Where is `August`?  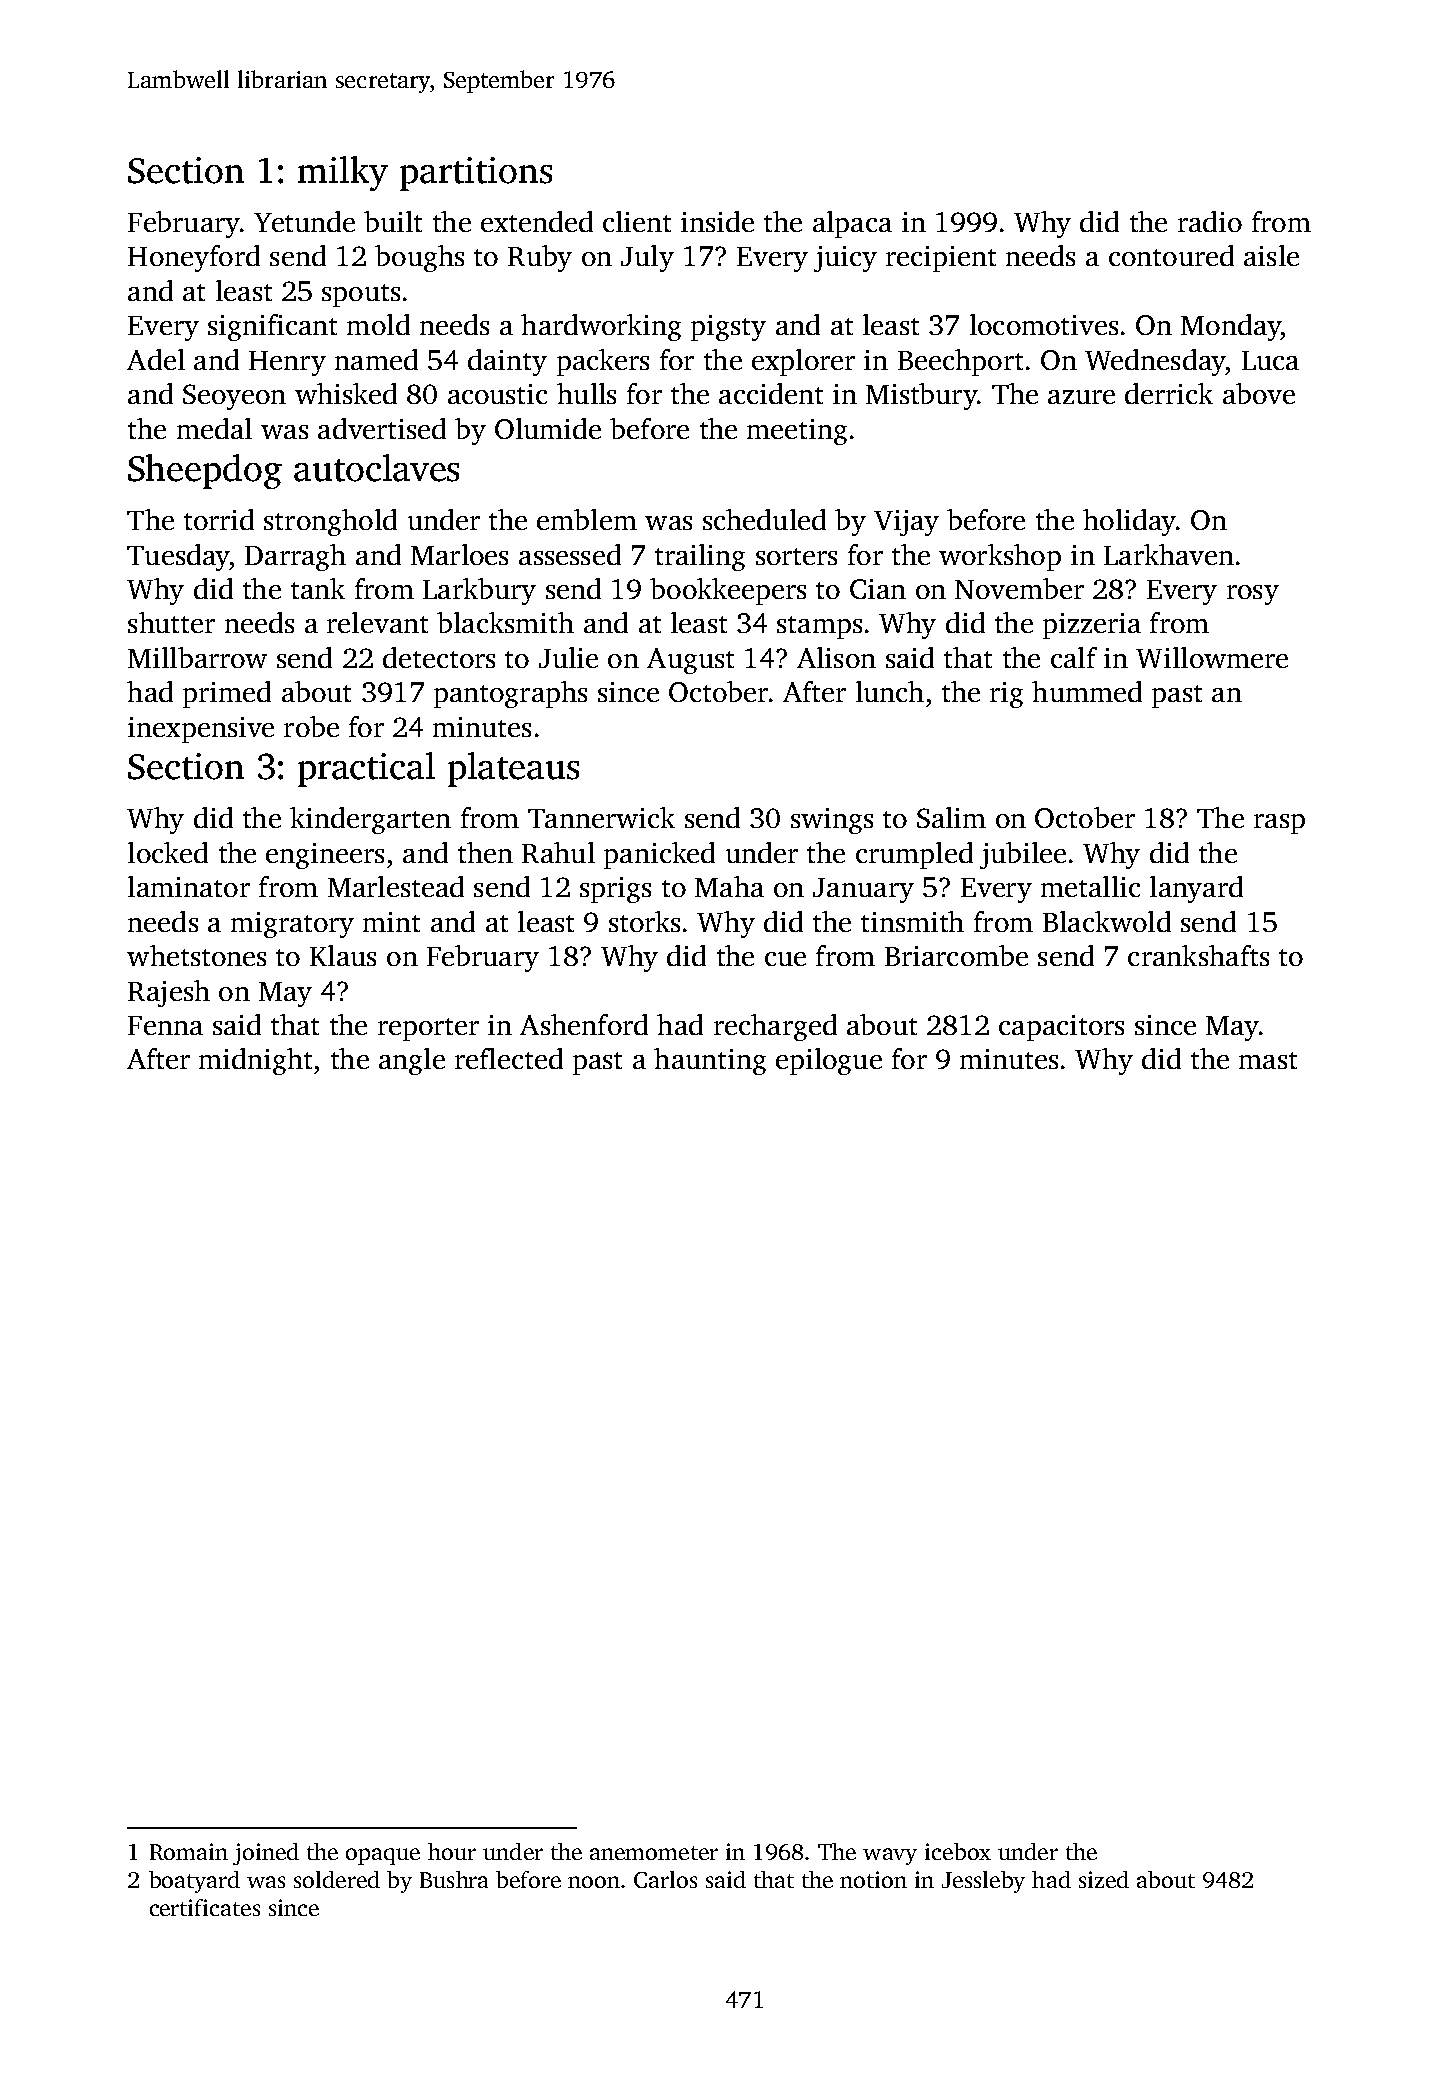
August is located at coordinates (690, 661).
